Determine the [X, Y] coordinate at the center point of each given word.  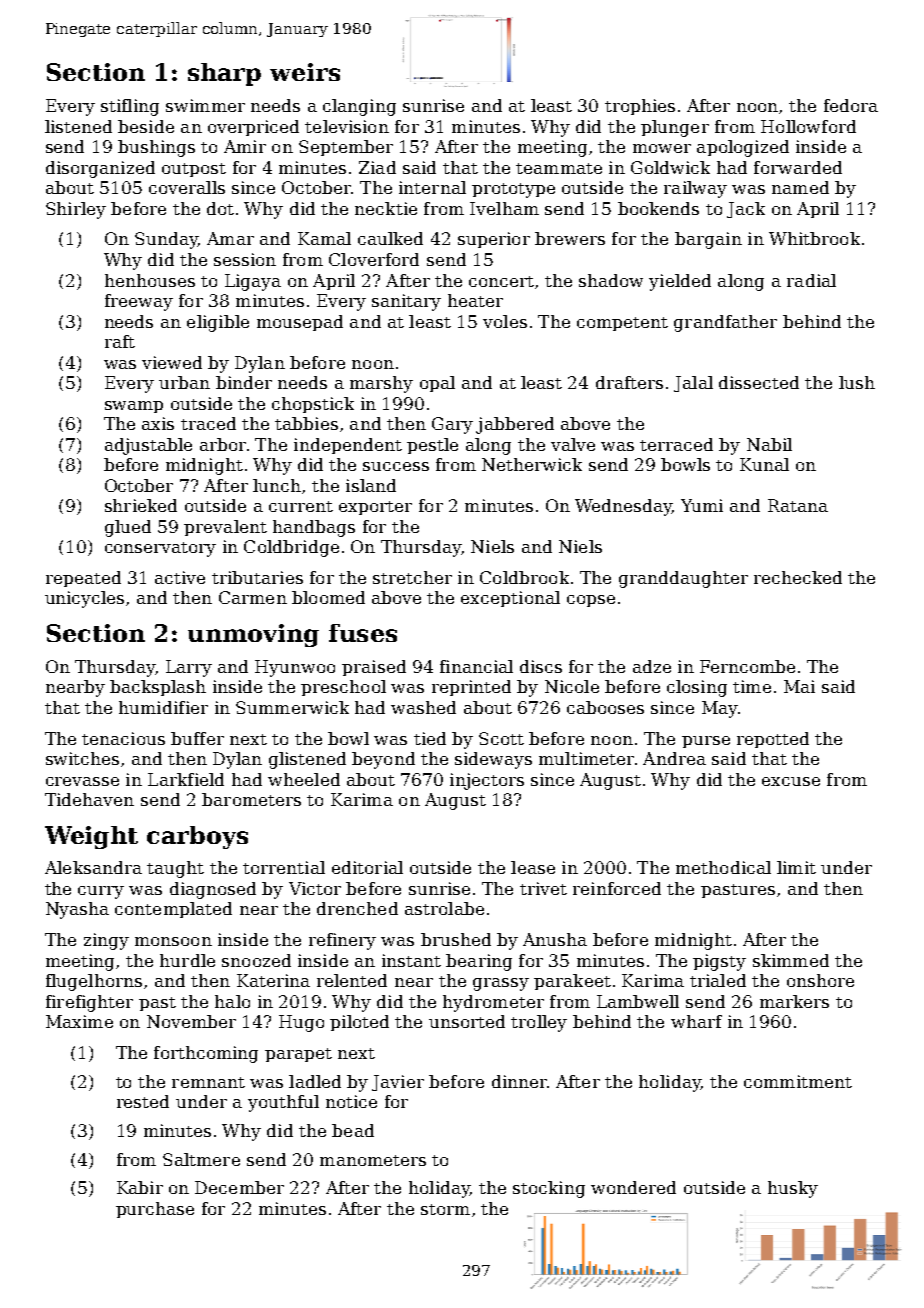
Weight [91, 837]
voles [505, 321]
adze [652, 666]
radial [811, 280]
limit [796, 867]
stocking [549, 1189]
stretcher [412, 577]
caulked [390, 238]
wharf [696, 1021]
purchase [155, 1210]
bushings [156, 148]
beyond [383, 760]
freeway [139, 302]
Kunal [764, 464]
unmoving [253, 635]
